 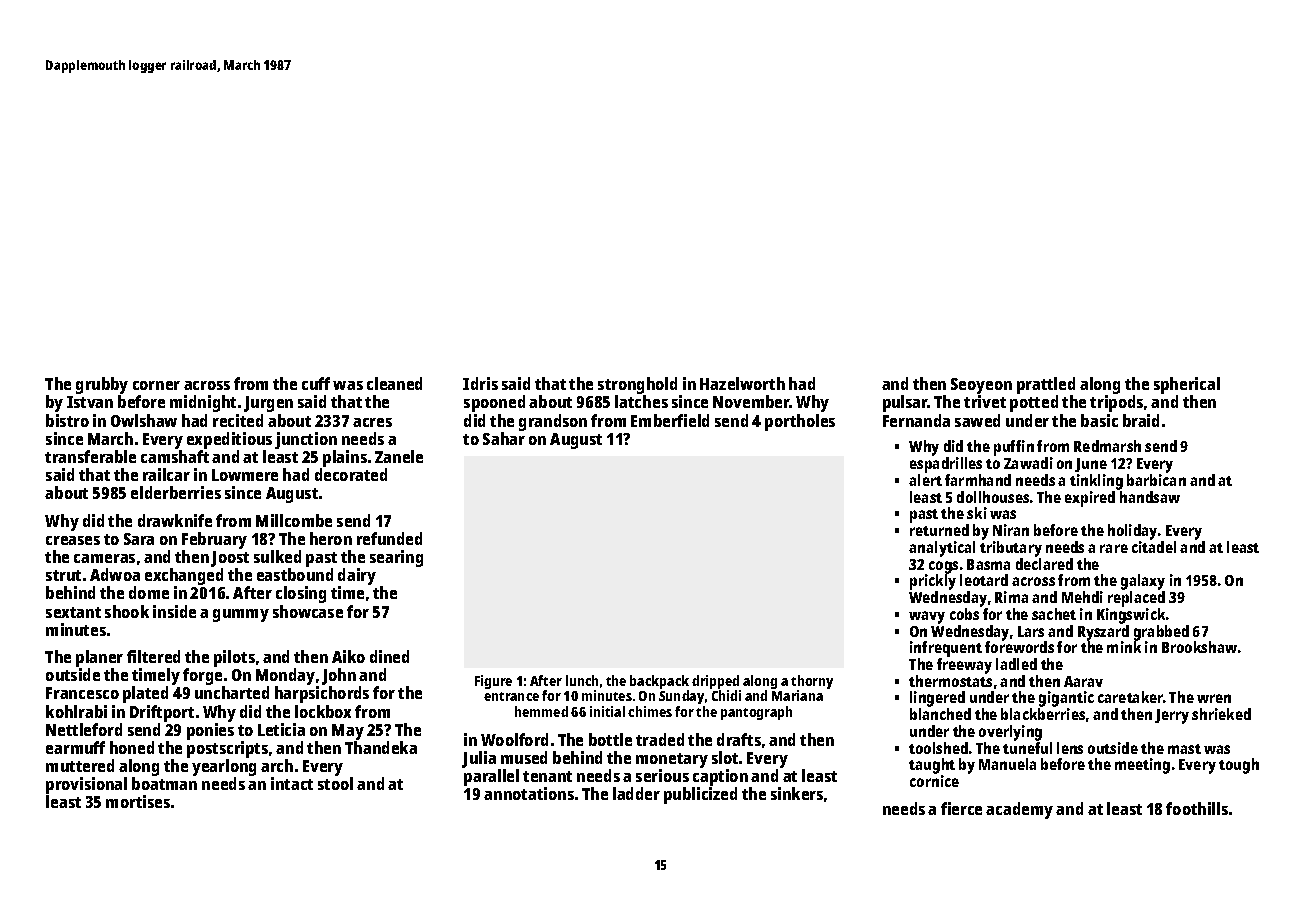 I want to click on academy, so click(x=1019, y=810).
